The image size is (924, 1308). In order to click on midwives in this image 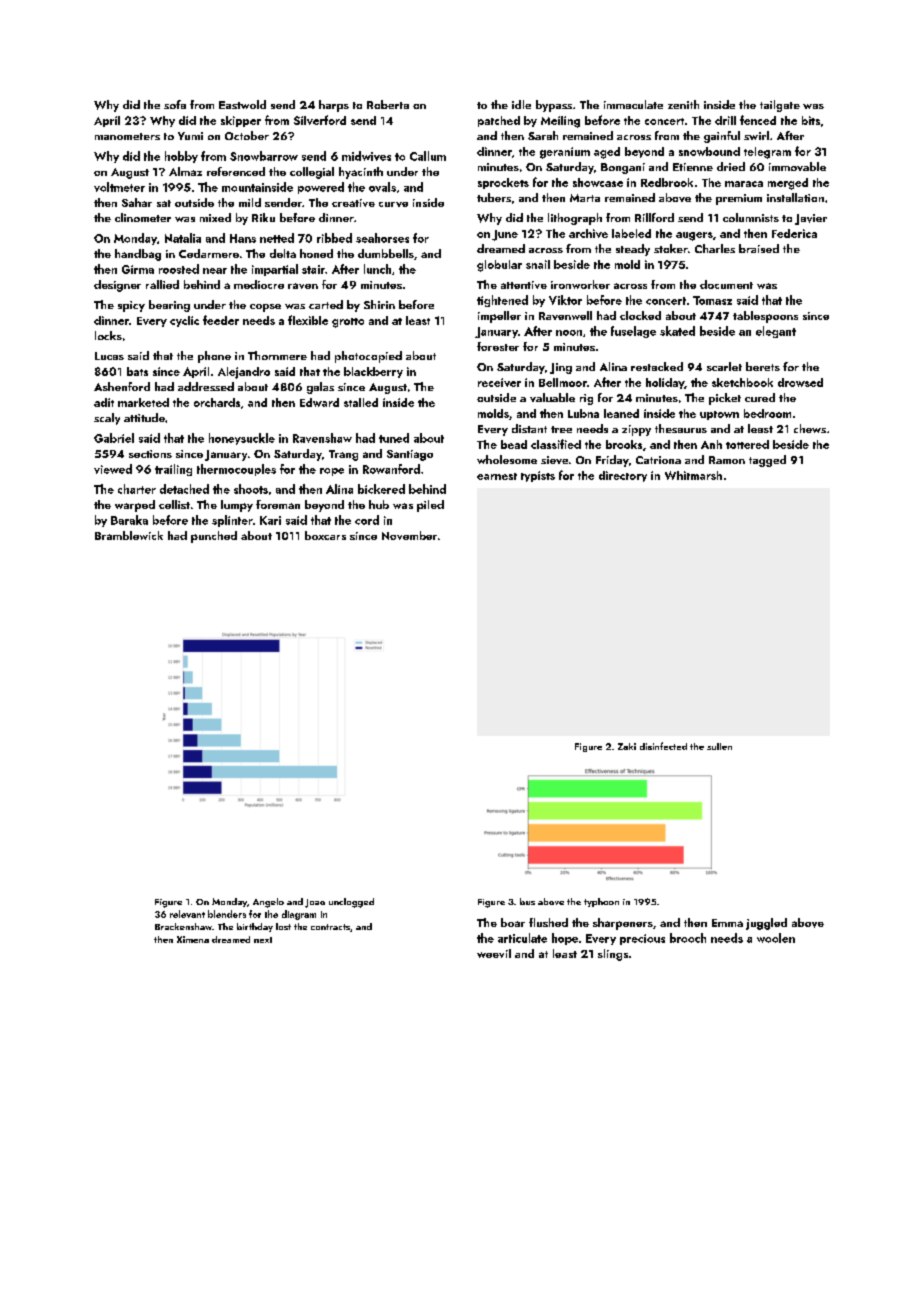, I will do `click(366, 156)`.
